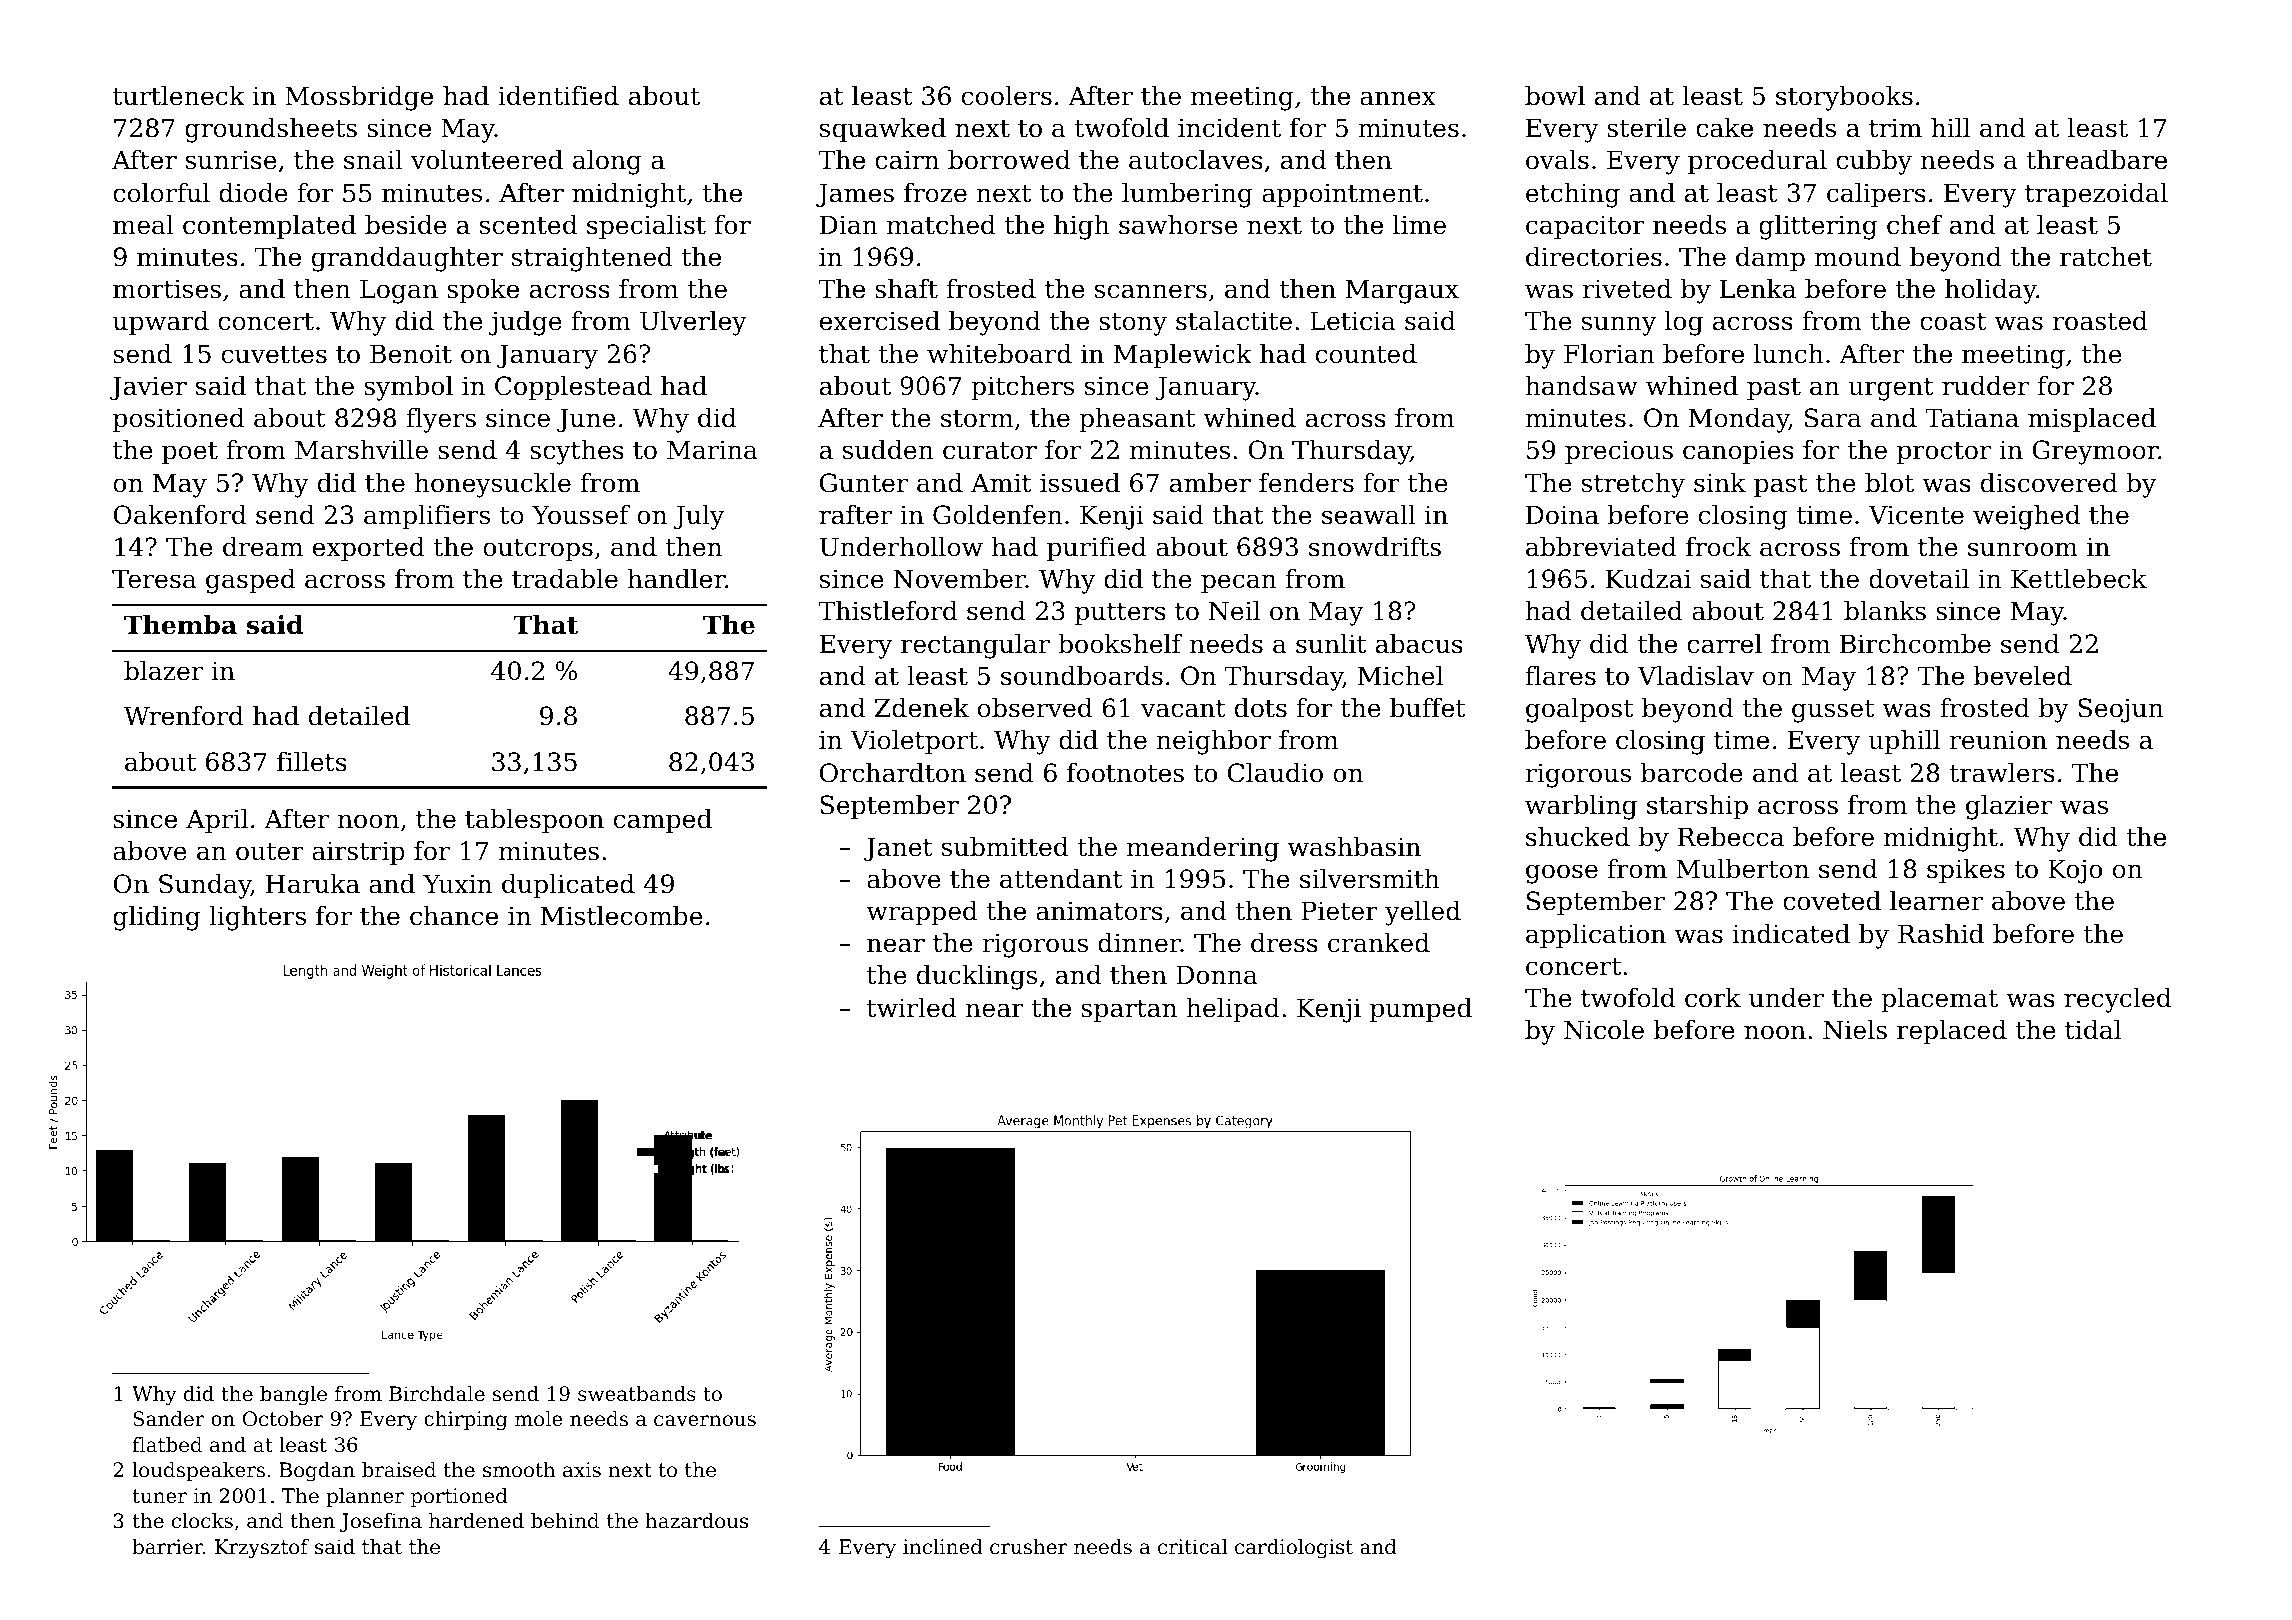 Image resolution: width=2292 pixels, height=1620 pixels. I want to click on bangle, so click(293, 1396).
